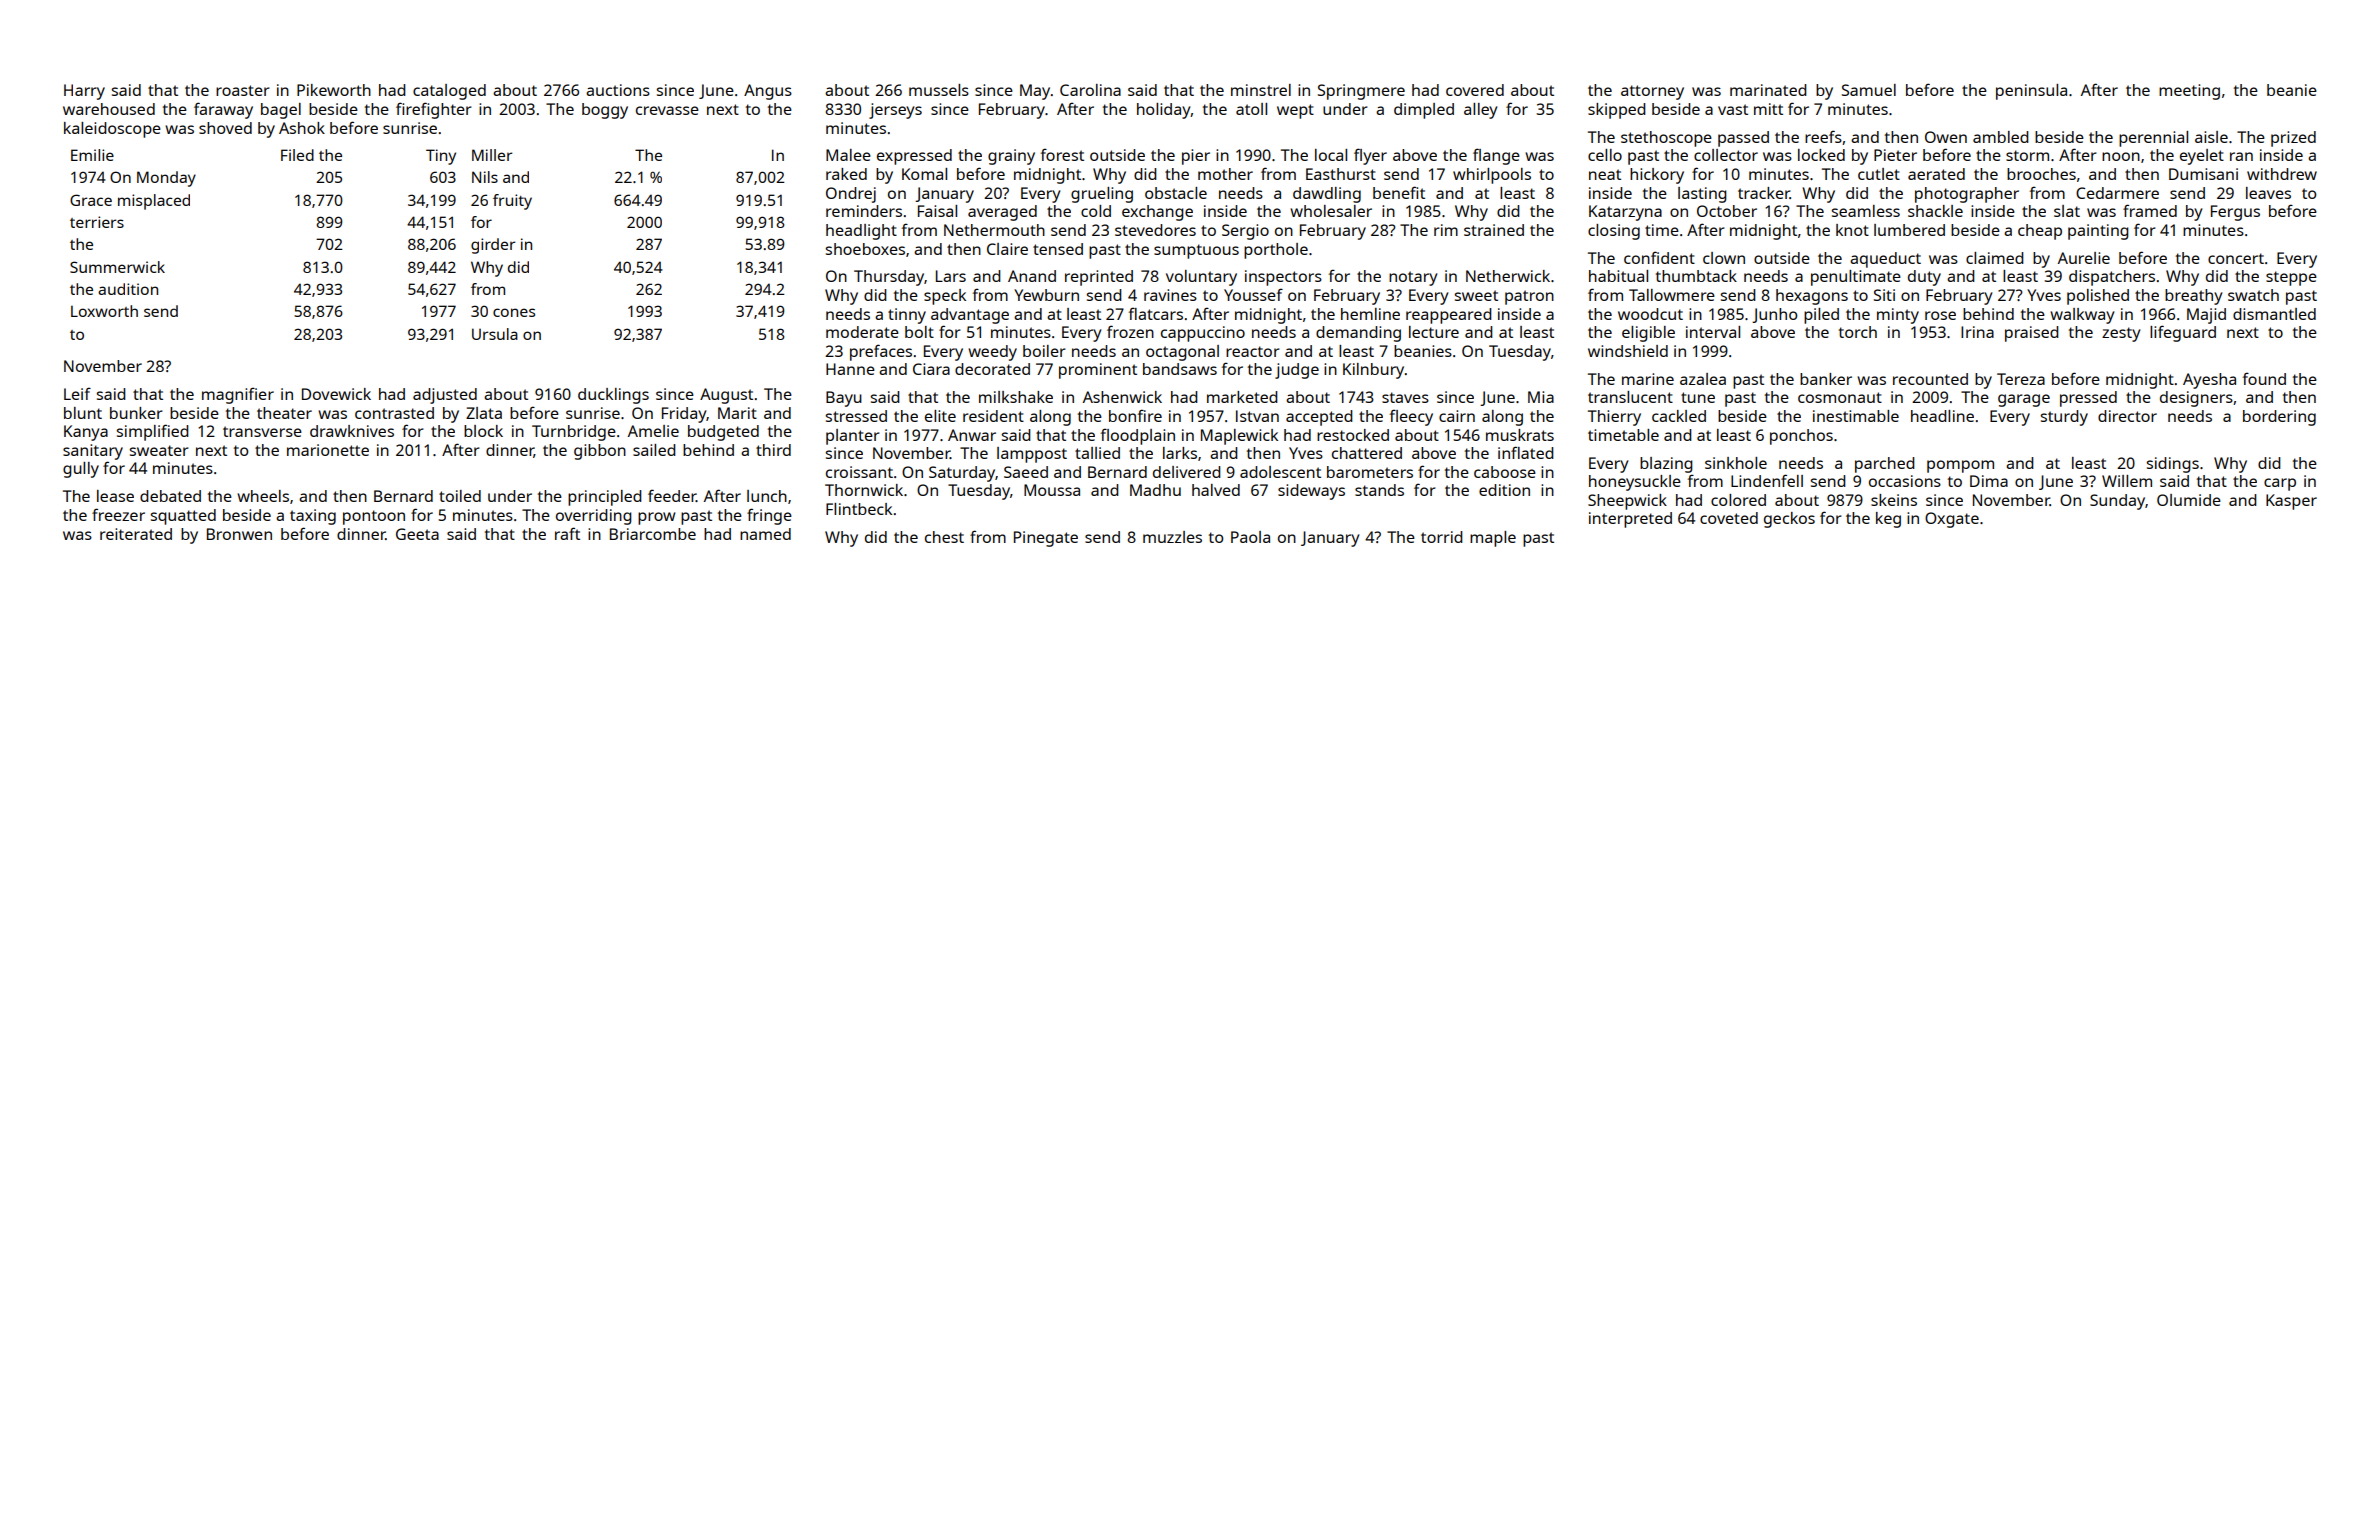 This image has height=1540, width=2380. I want to click on halved, so click(1216, 490).
